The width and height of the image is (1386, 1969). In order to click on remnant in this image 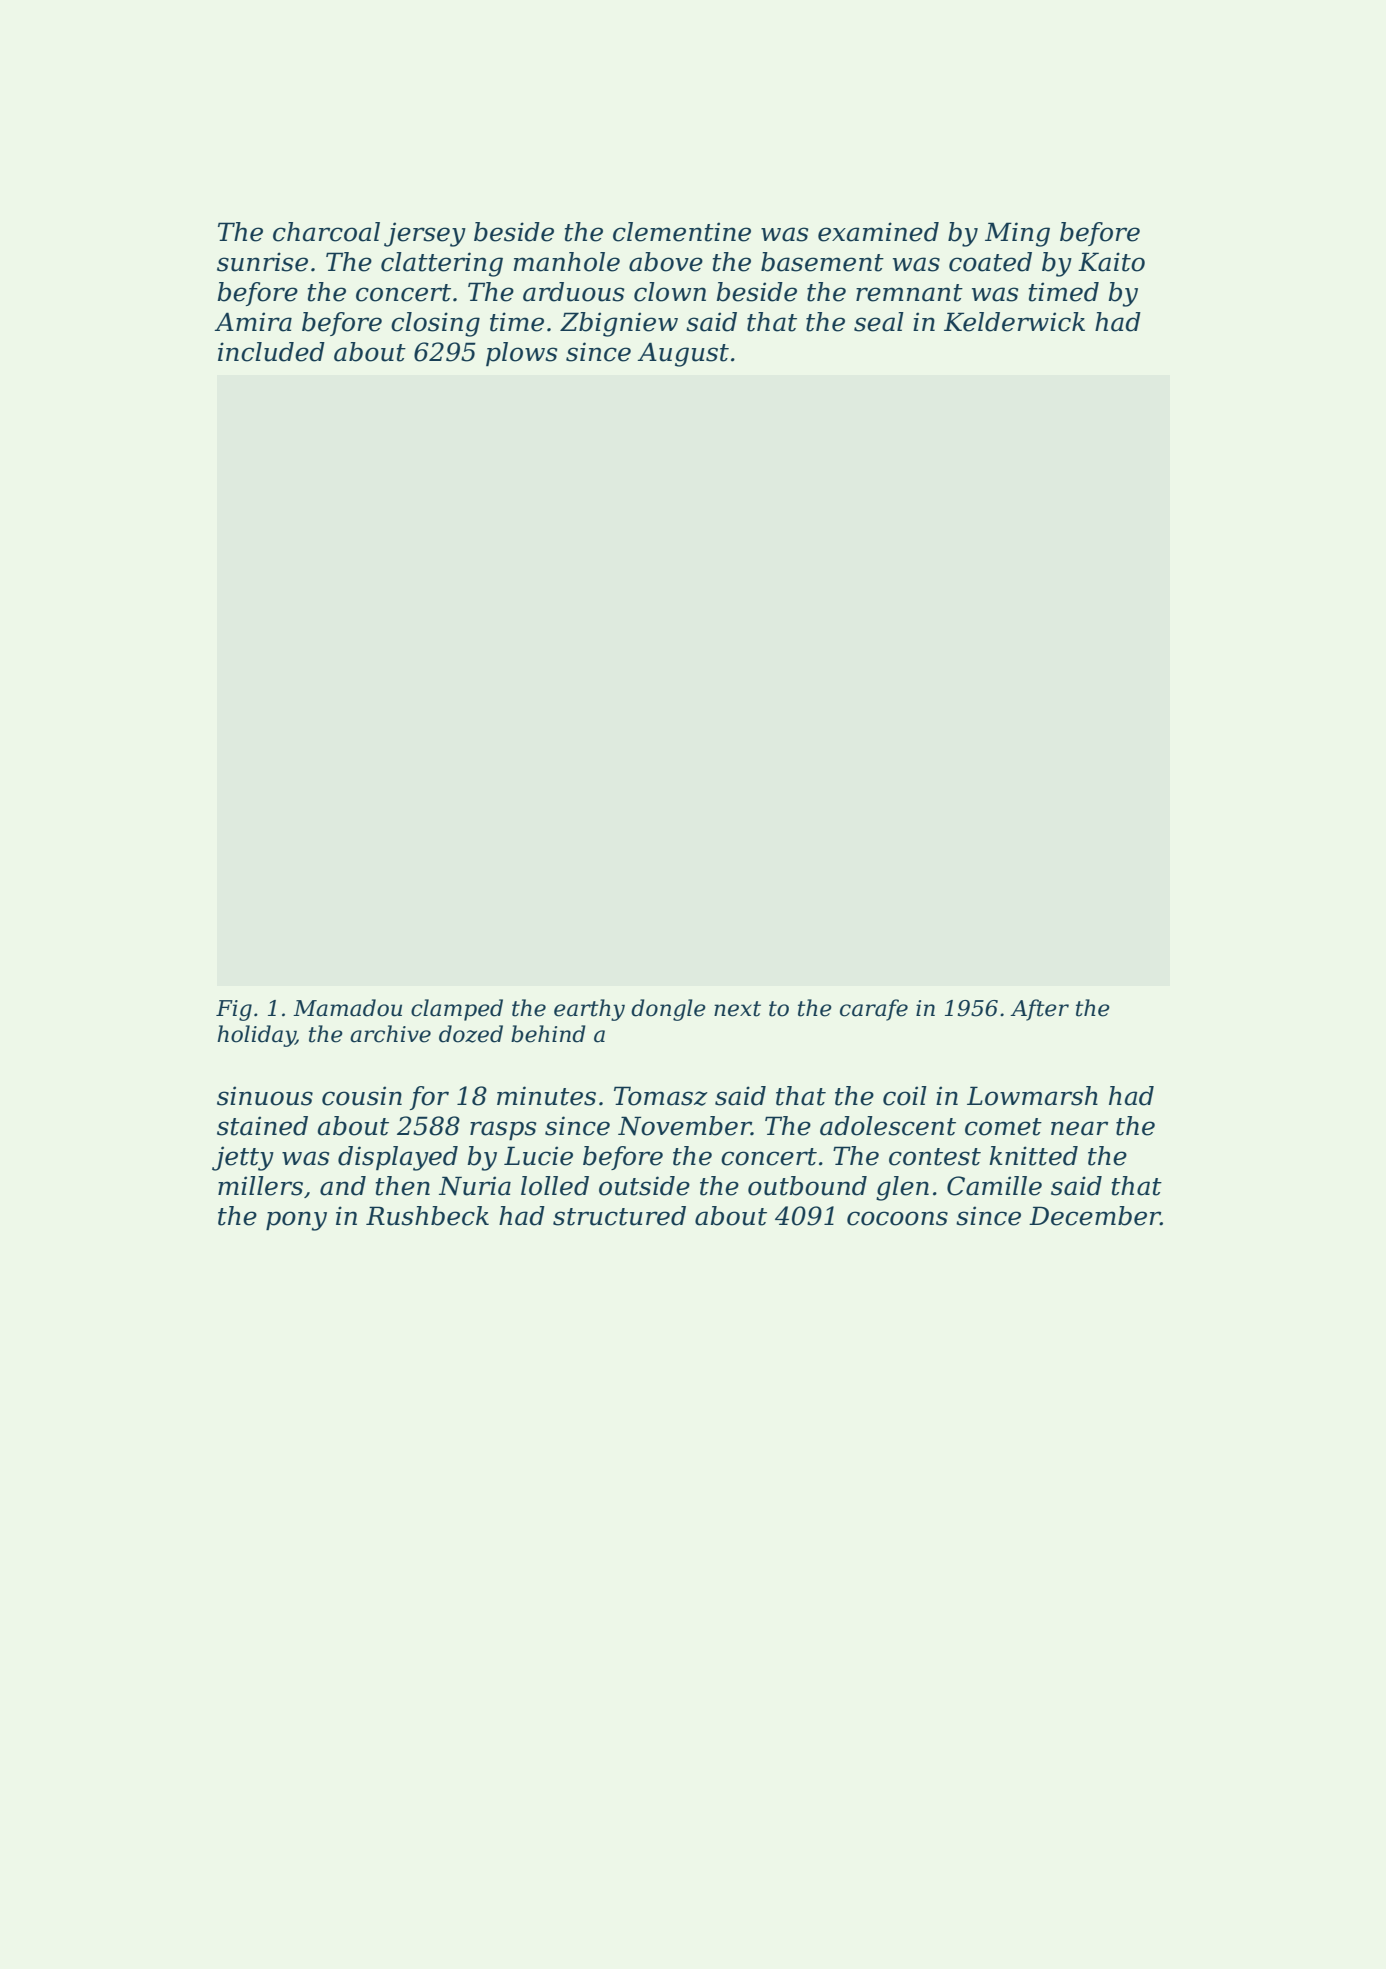, I will do `click(909, 293)`.
